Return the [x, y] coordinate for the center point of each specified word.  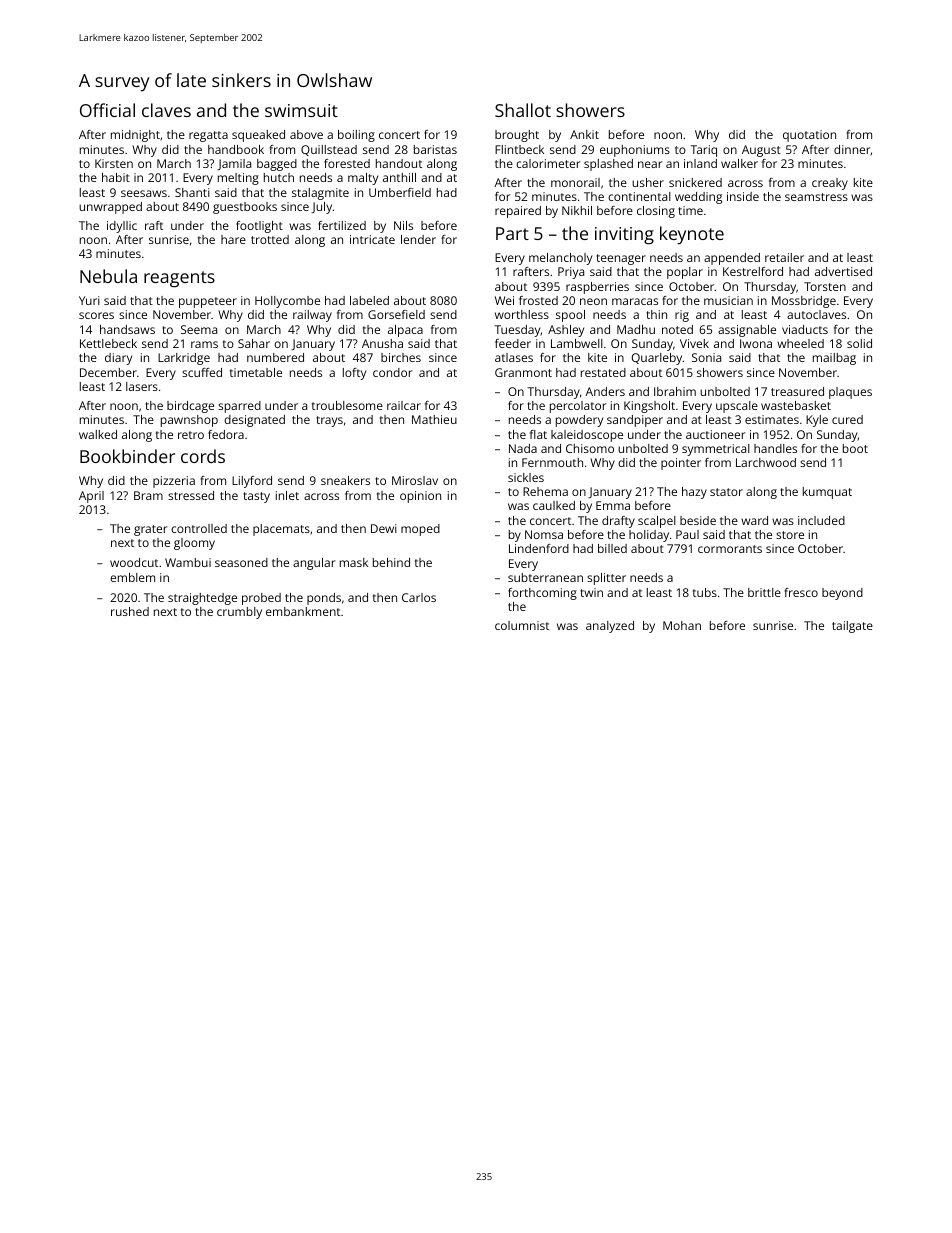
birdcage [190, 407]
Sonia [706, 357]
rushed [130, 611]
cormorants [730, 549]
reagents [179, 279]
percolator [578, 407]
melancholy [560, 259]
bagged [277, 165]
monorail [575, 182]
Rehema [545, 491]
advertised [843, 271]
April [91, 497]
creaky [830, 184]
